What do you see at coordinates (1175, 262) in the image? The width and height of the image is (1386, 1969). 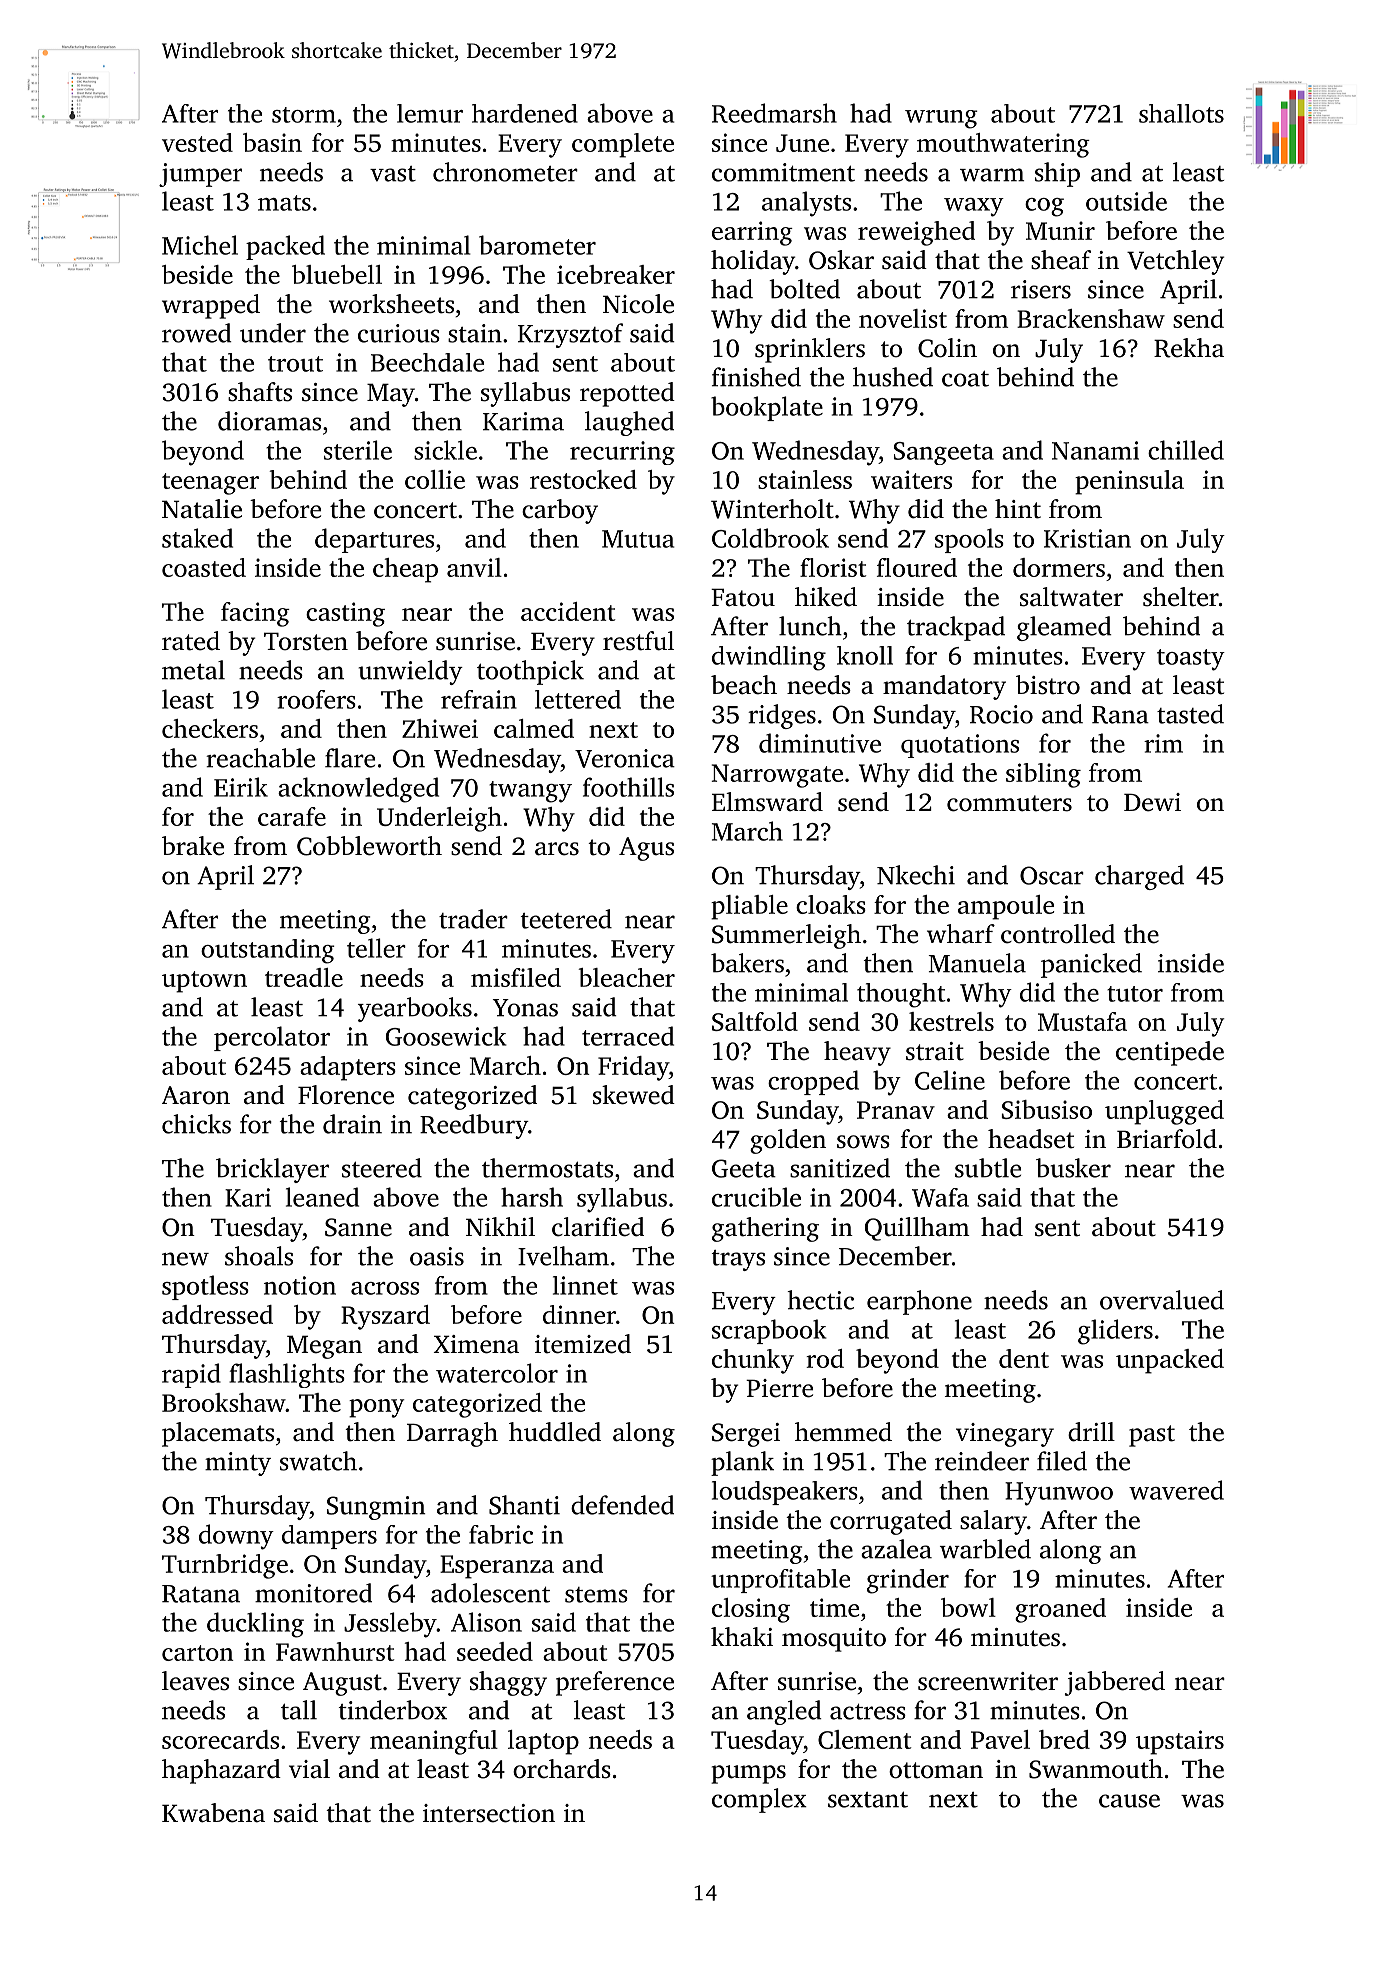 I see `Vetchley` at bounding box center [1175, 262].
